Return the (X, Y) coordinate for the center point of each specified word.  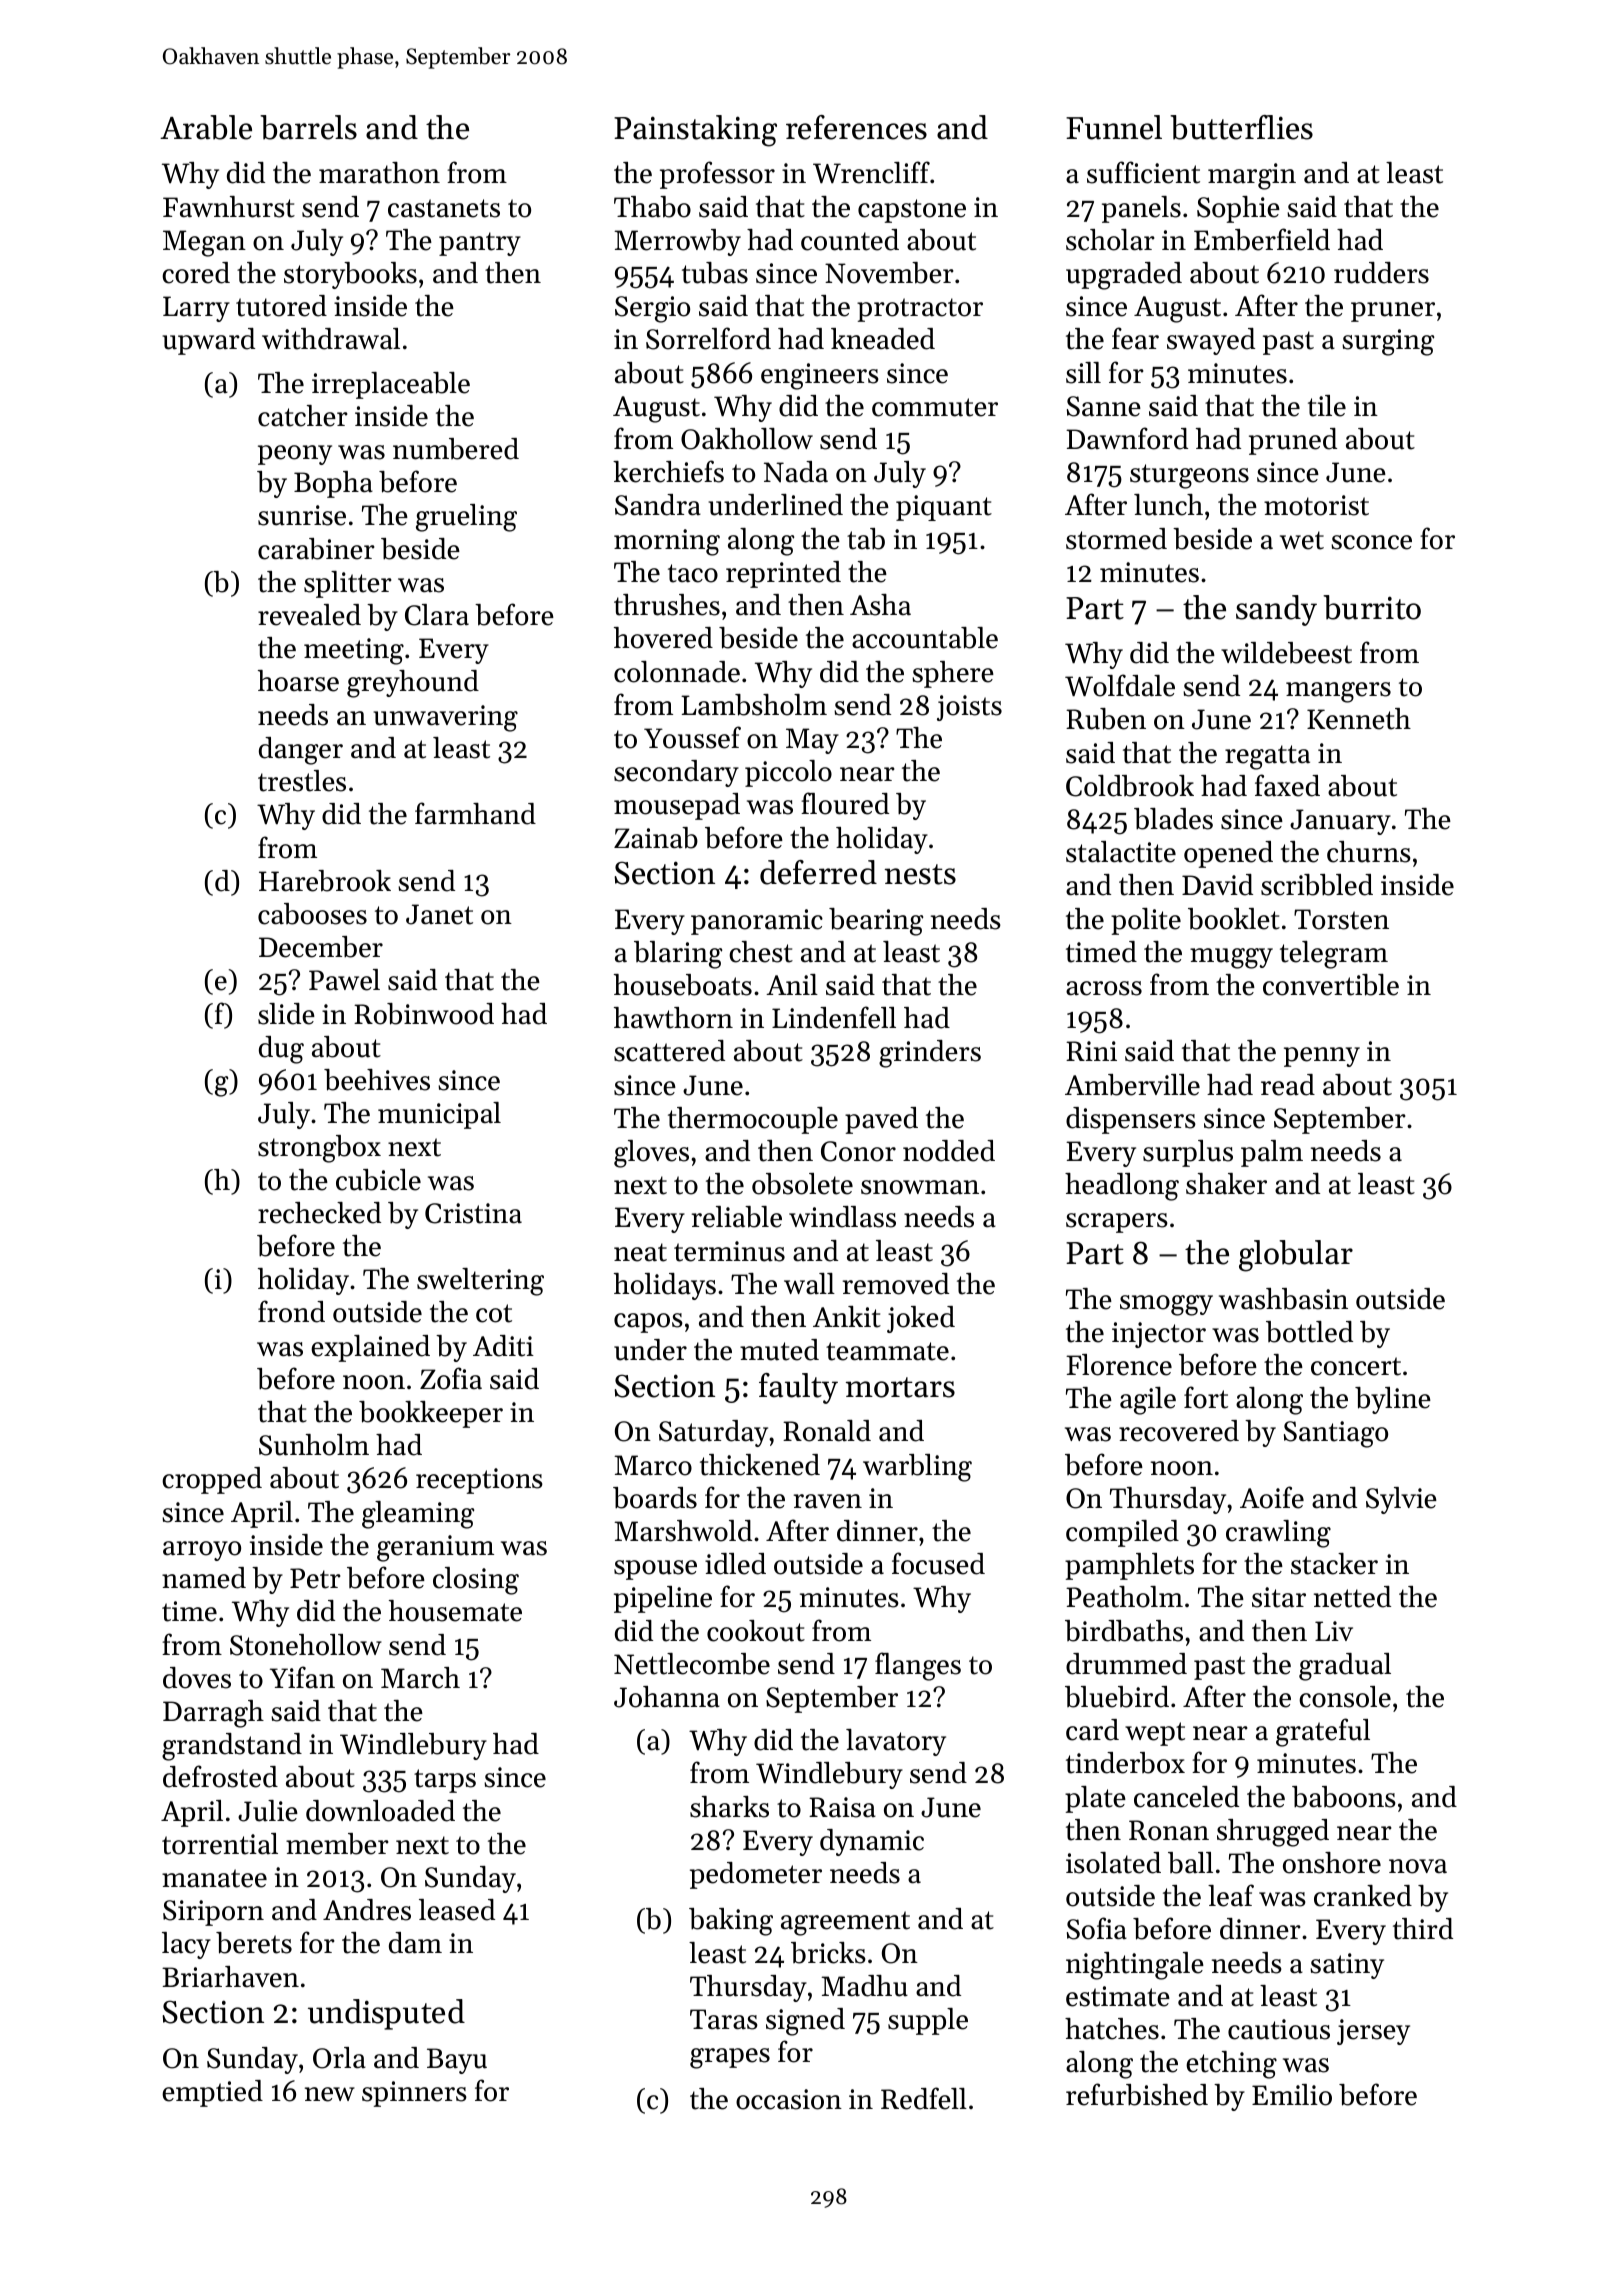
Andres (367, 1910)
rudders (1381, 273)
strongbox (319, 1149)
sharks (729, 1807)
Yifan (302, 1677)
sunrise (302, 515)
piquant (944, 508)
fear (1135, 338)
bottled (1309, 1332)
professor (717, 175)
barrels (308, 127)
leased (457, 1910)
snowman (920, 1187)
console (1345, 1697)
